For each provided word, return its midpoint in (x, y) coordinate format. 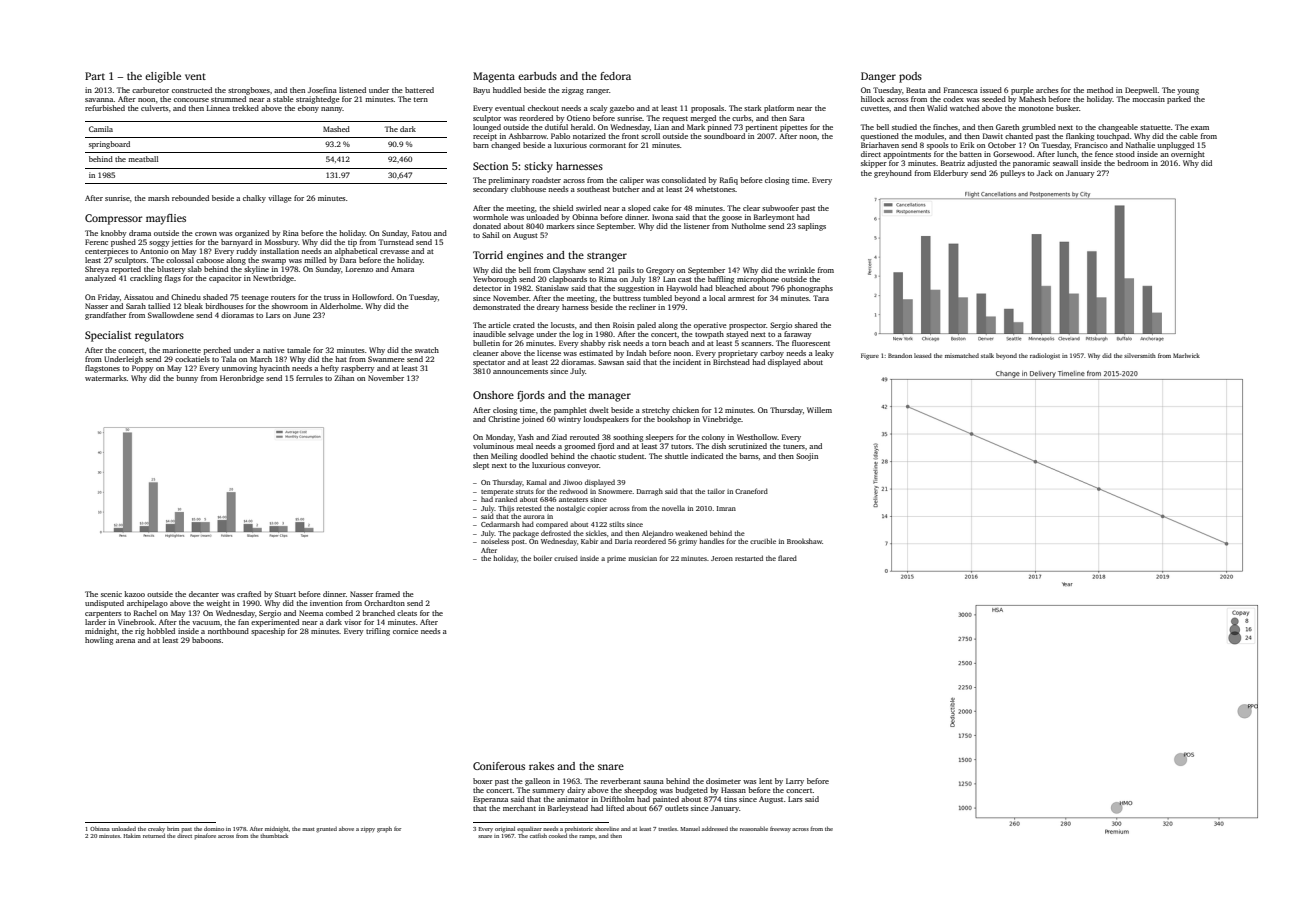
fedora (615, 76)
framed (388, 594)
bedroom (1133, 163)
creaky (156, 829)
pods (910, 77)
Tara (821, 298)
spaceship (268, 632)
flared (787, 558)
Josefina (322, 90)
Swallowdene (171, 315)
